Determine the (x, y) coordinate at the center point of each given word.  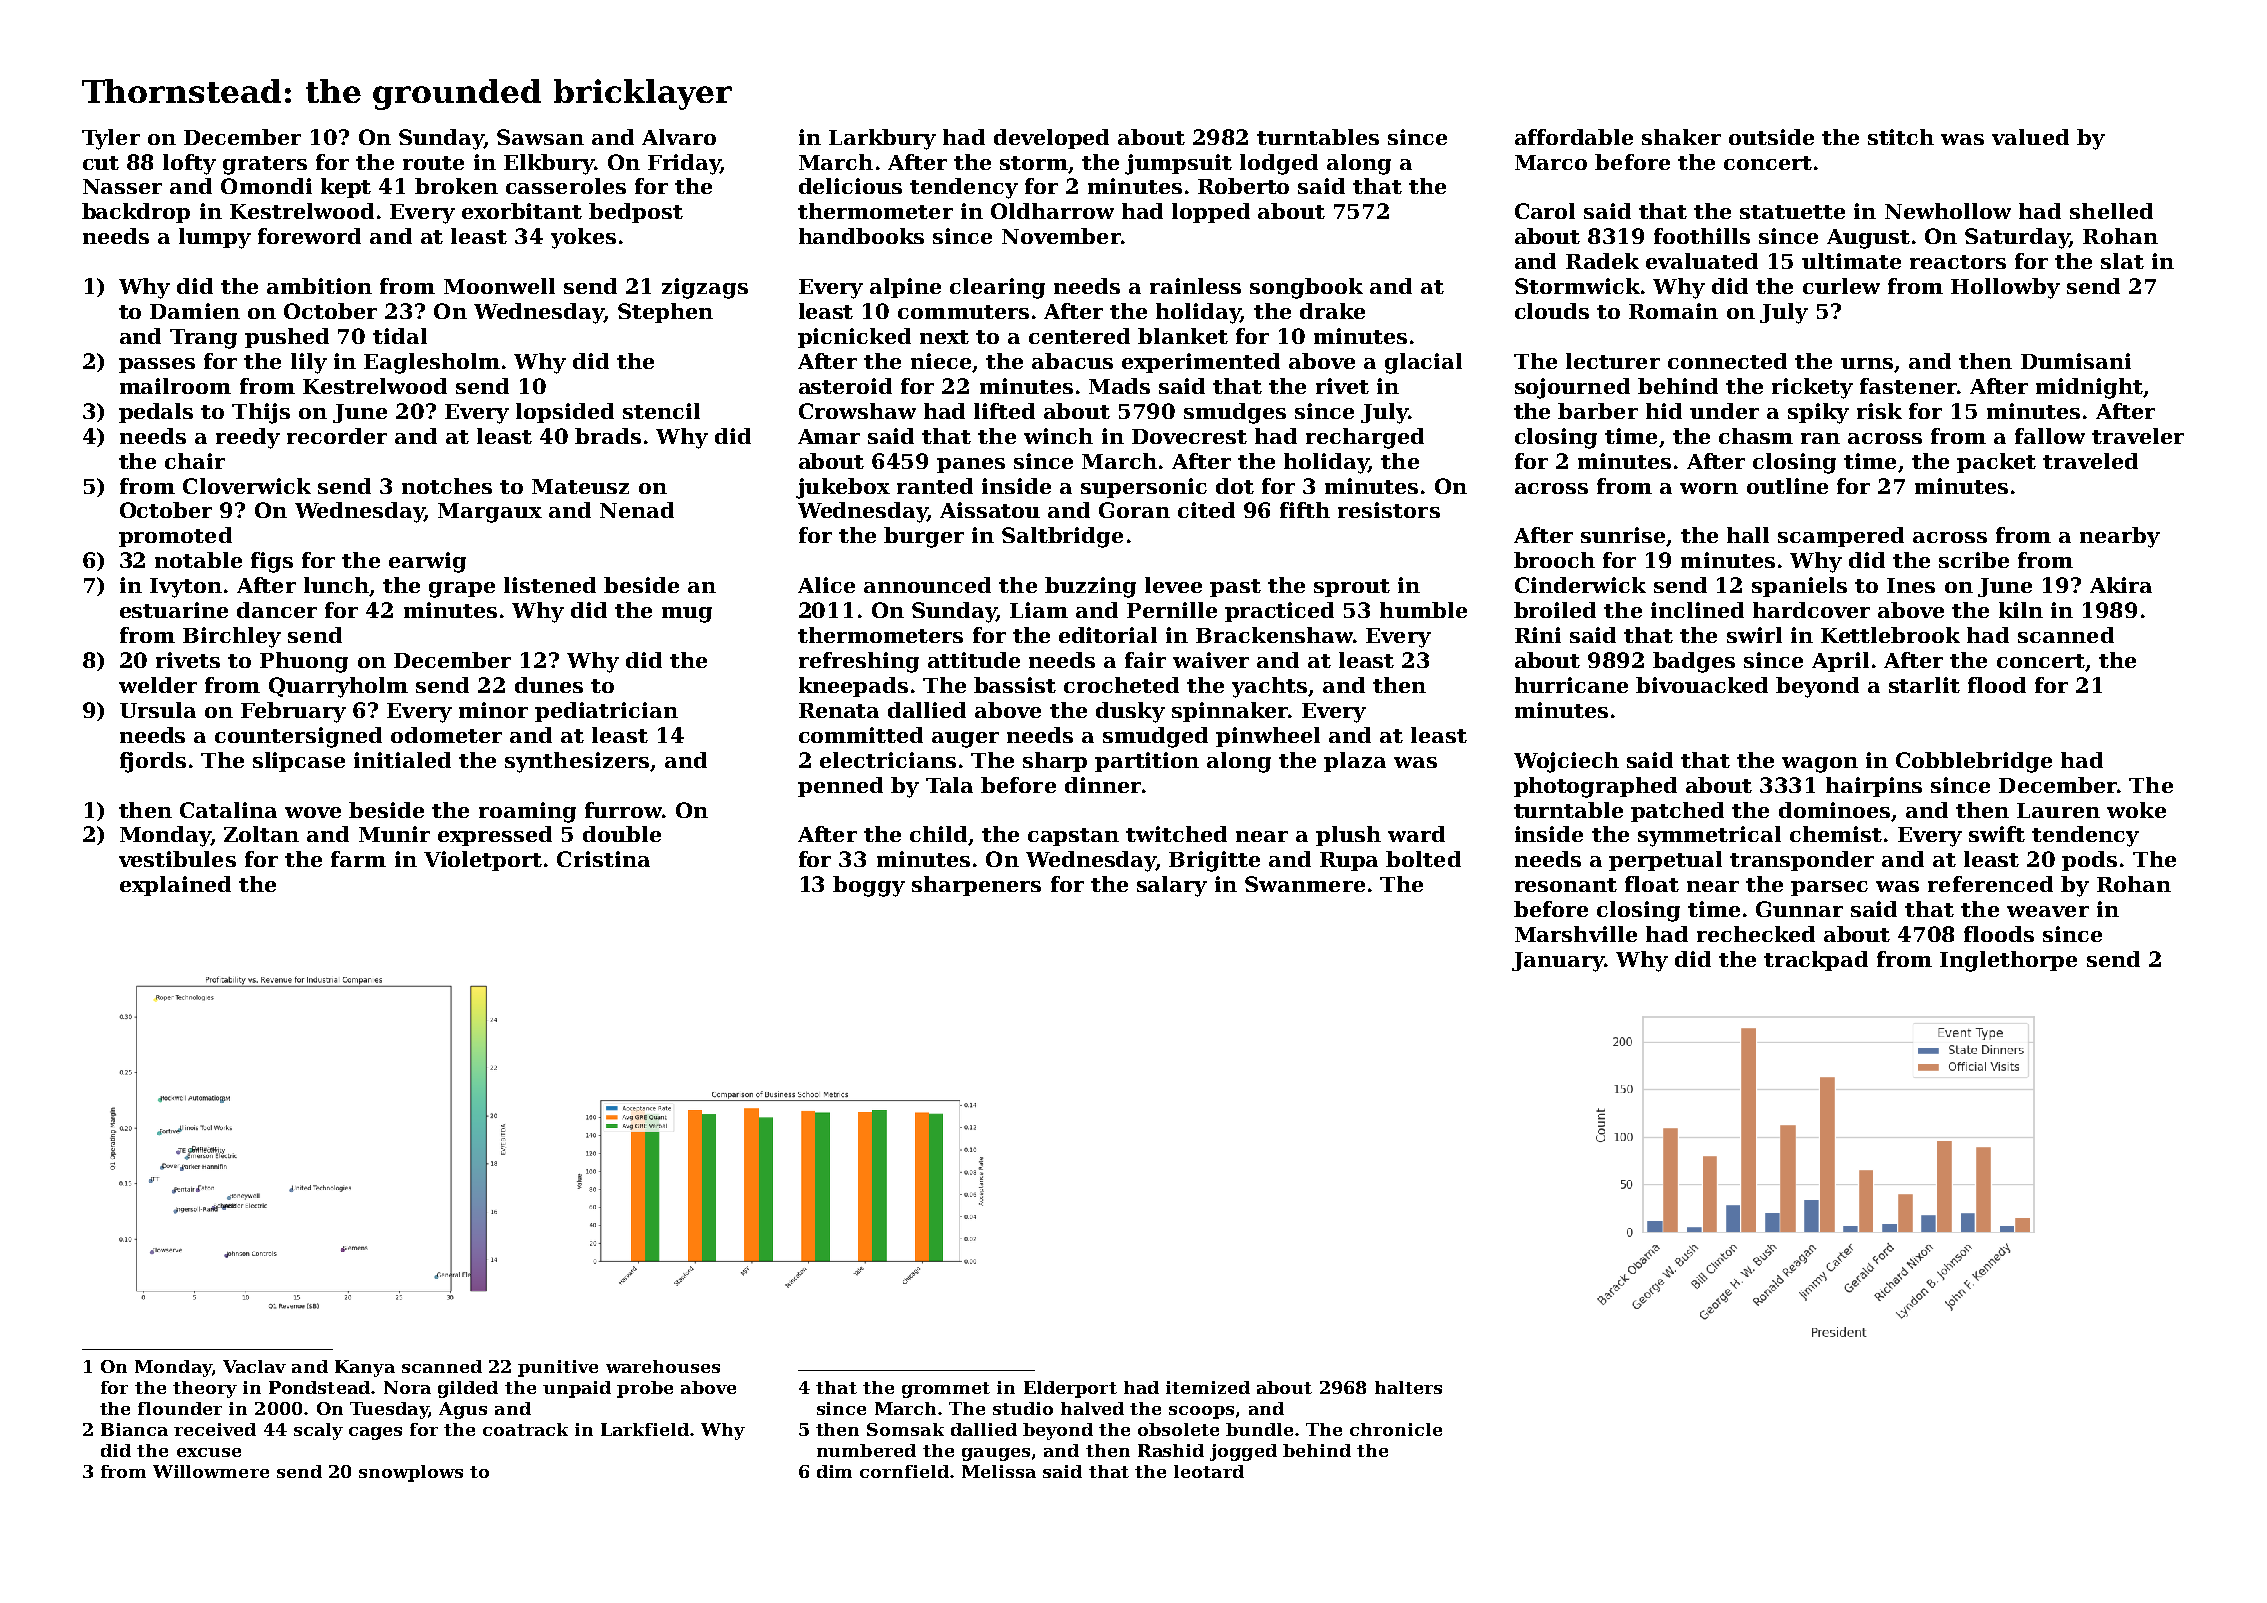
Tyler (111, 139)
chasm (1756, 436)
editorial (1108, 635)
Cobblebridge (1974, 762)
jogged (1243, 1452)
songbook (1306, 288)
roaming (527, 812)
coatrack (525, 1429)
